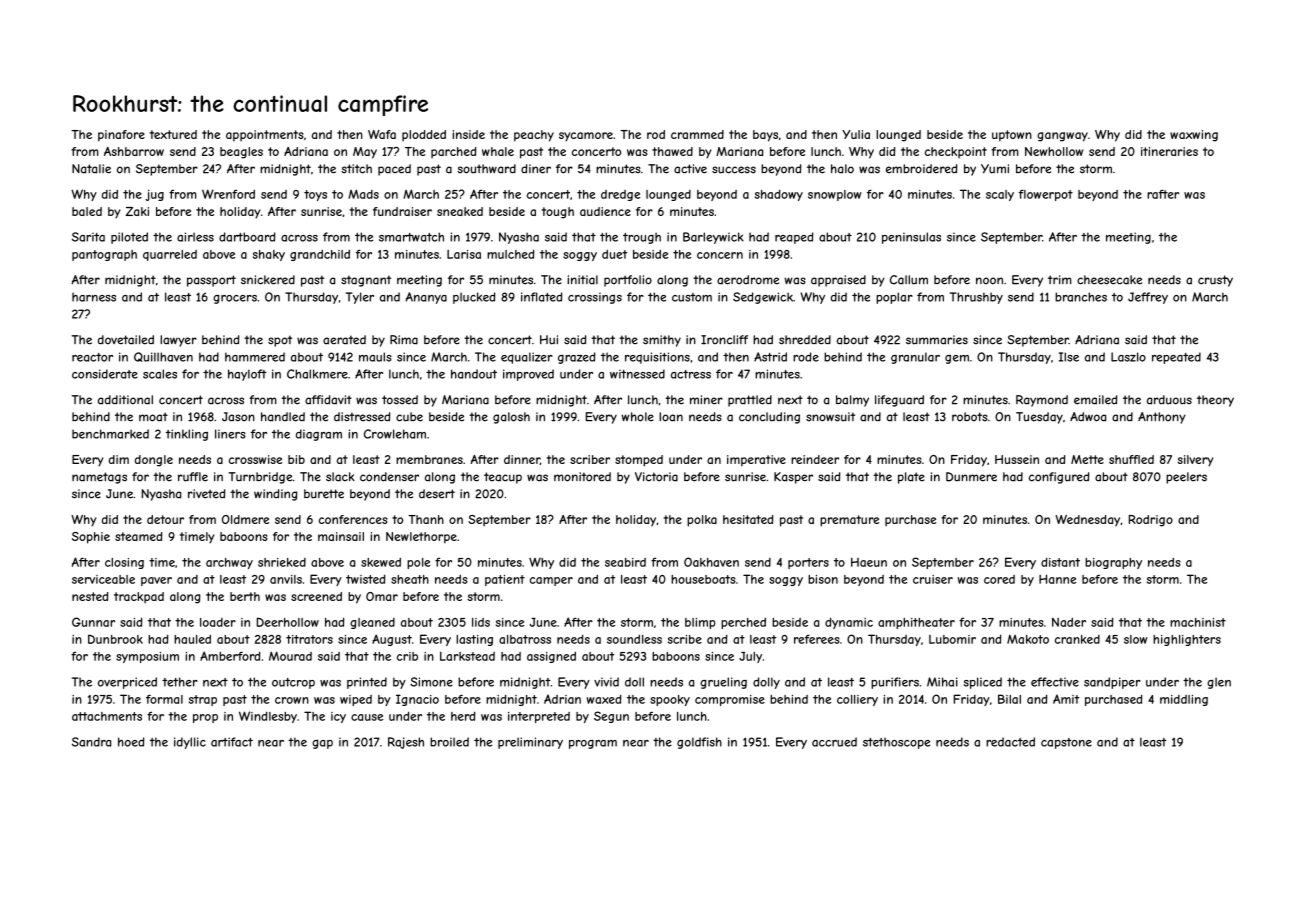  What do you see at coordinates (896, 743) in the document?
I see `stethoscope` at bounding box center [896, 743].
